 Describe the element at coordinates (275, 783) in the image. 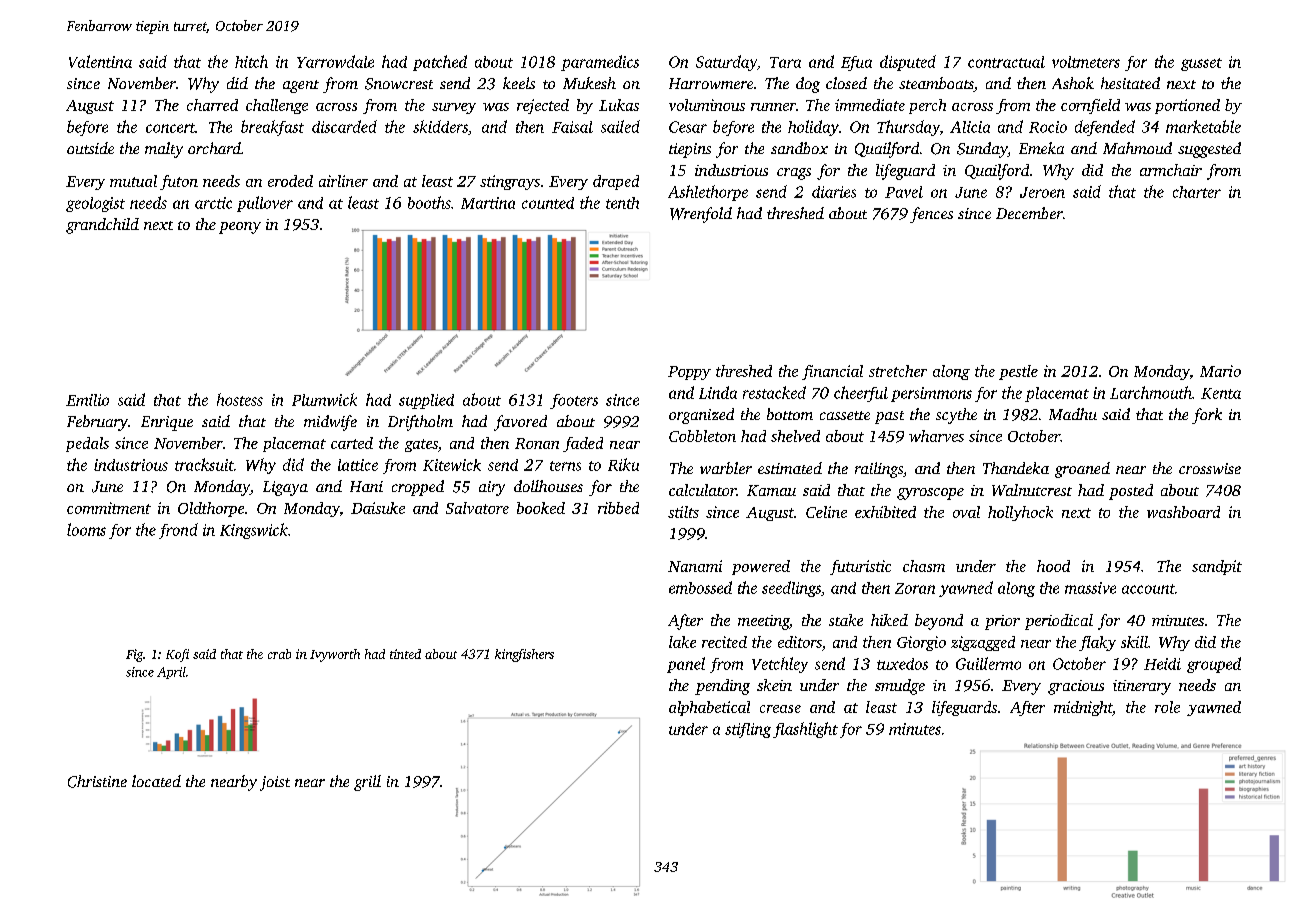

I see `joist` at that location.
